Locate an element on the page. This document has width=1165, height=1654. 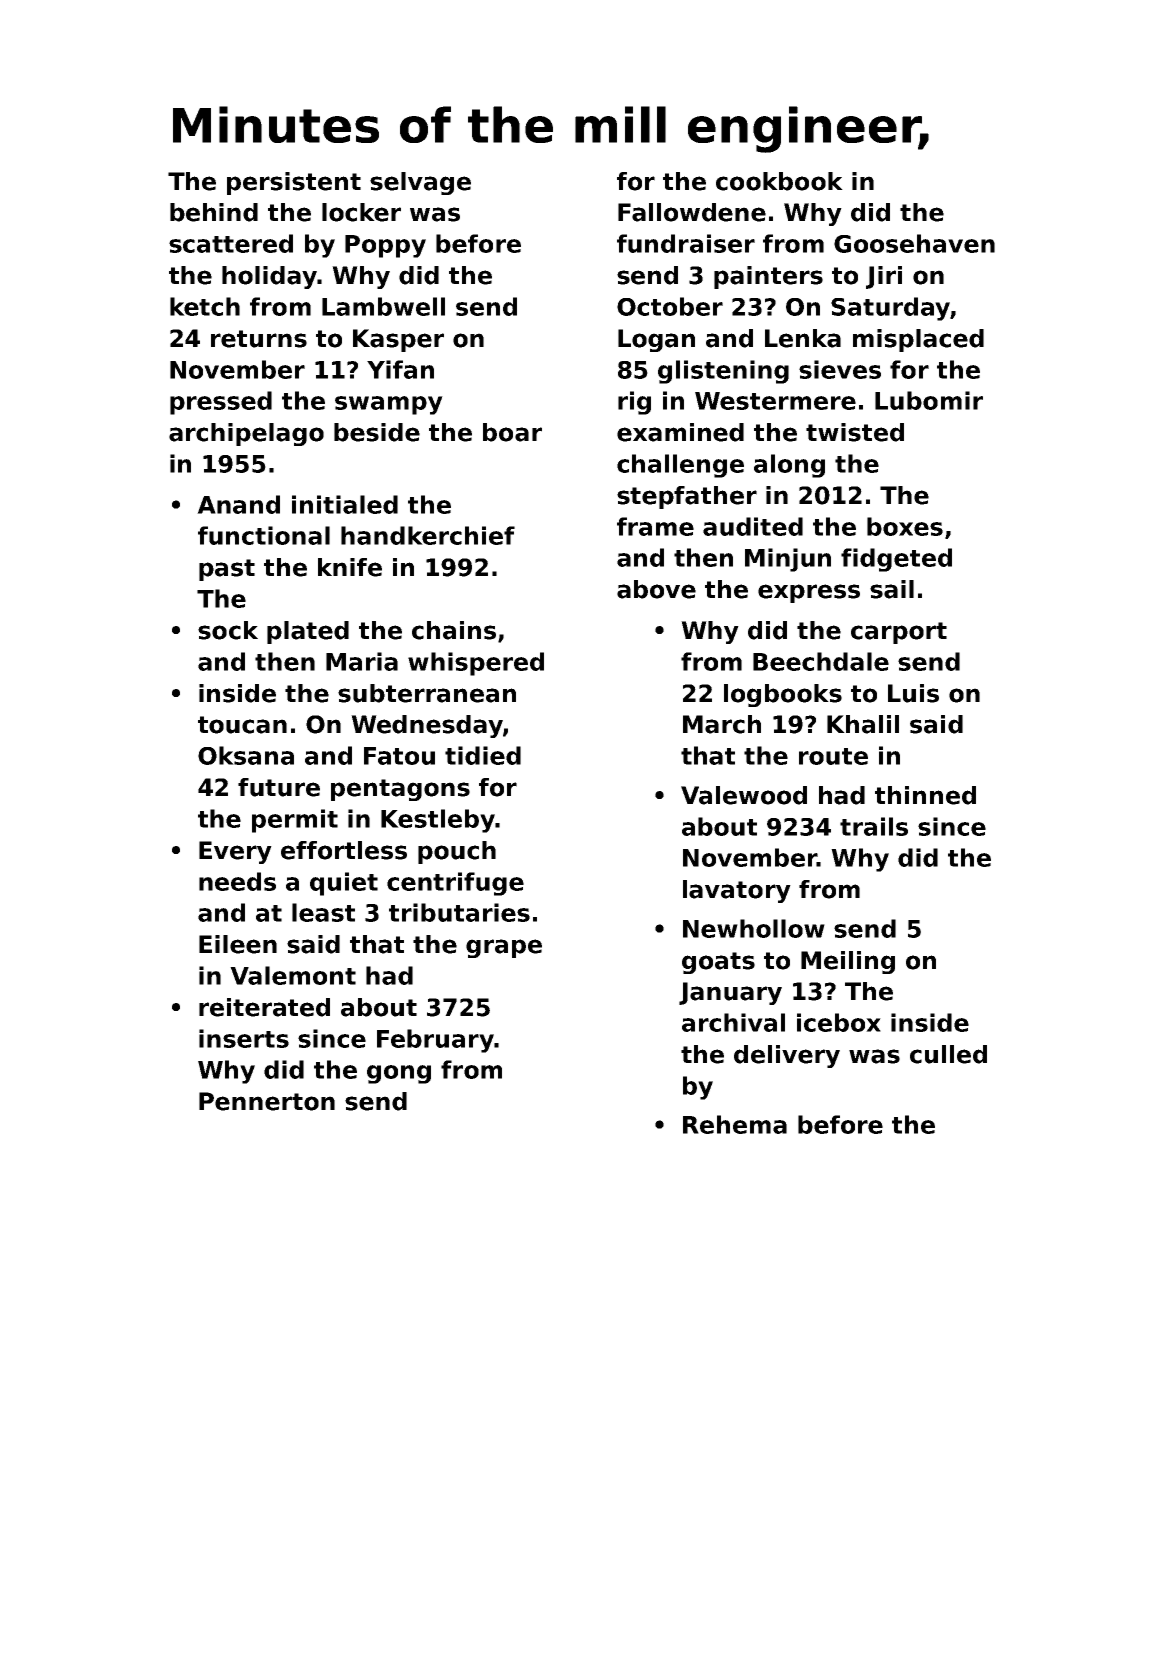
delivery is located at coordinates (787, 1056).
